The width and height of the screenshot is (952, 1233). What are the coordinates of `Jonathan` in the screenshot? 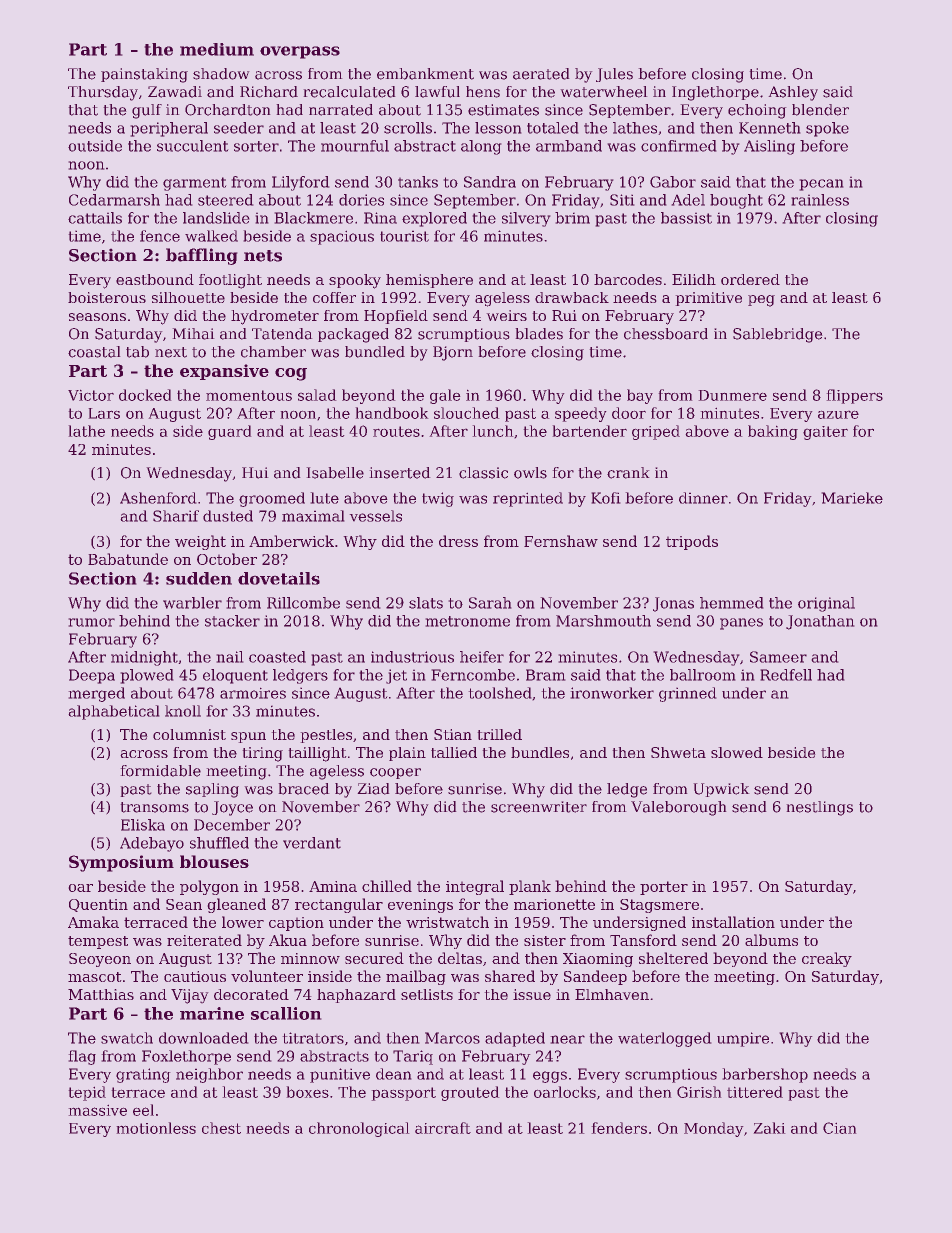 It's located at (820, 622).
